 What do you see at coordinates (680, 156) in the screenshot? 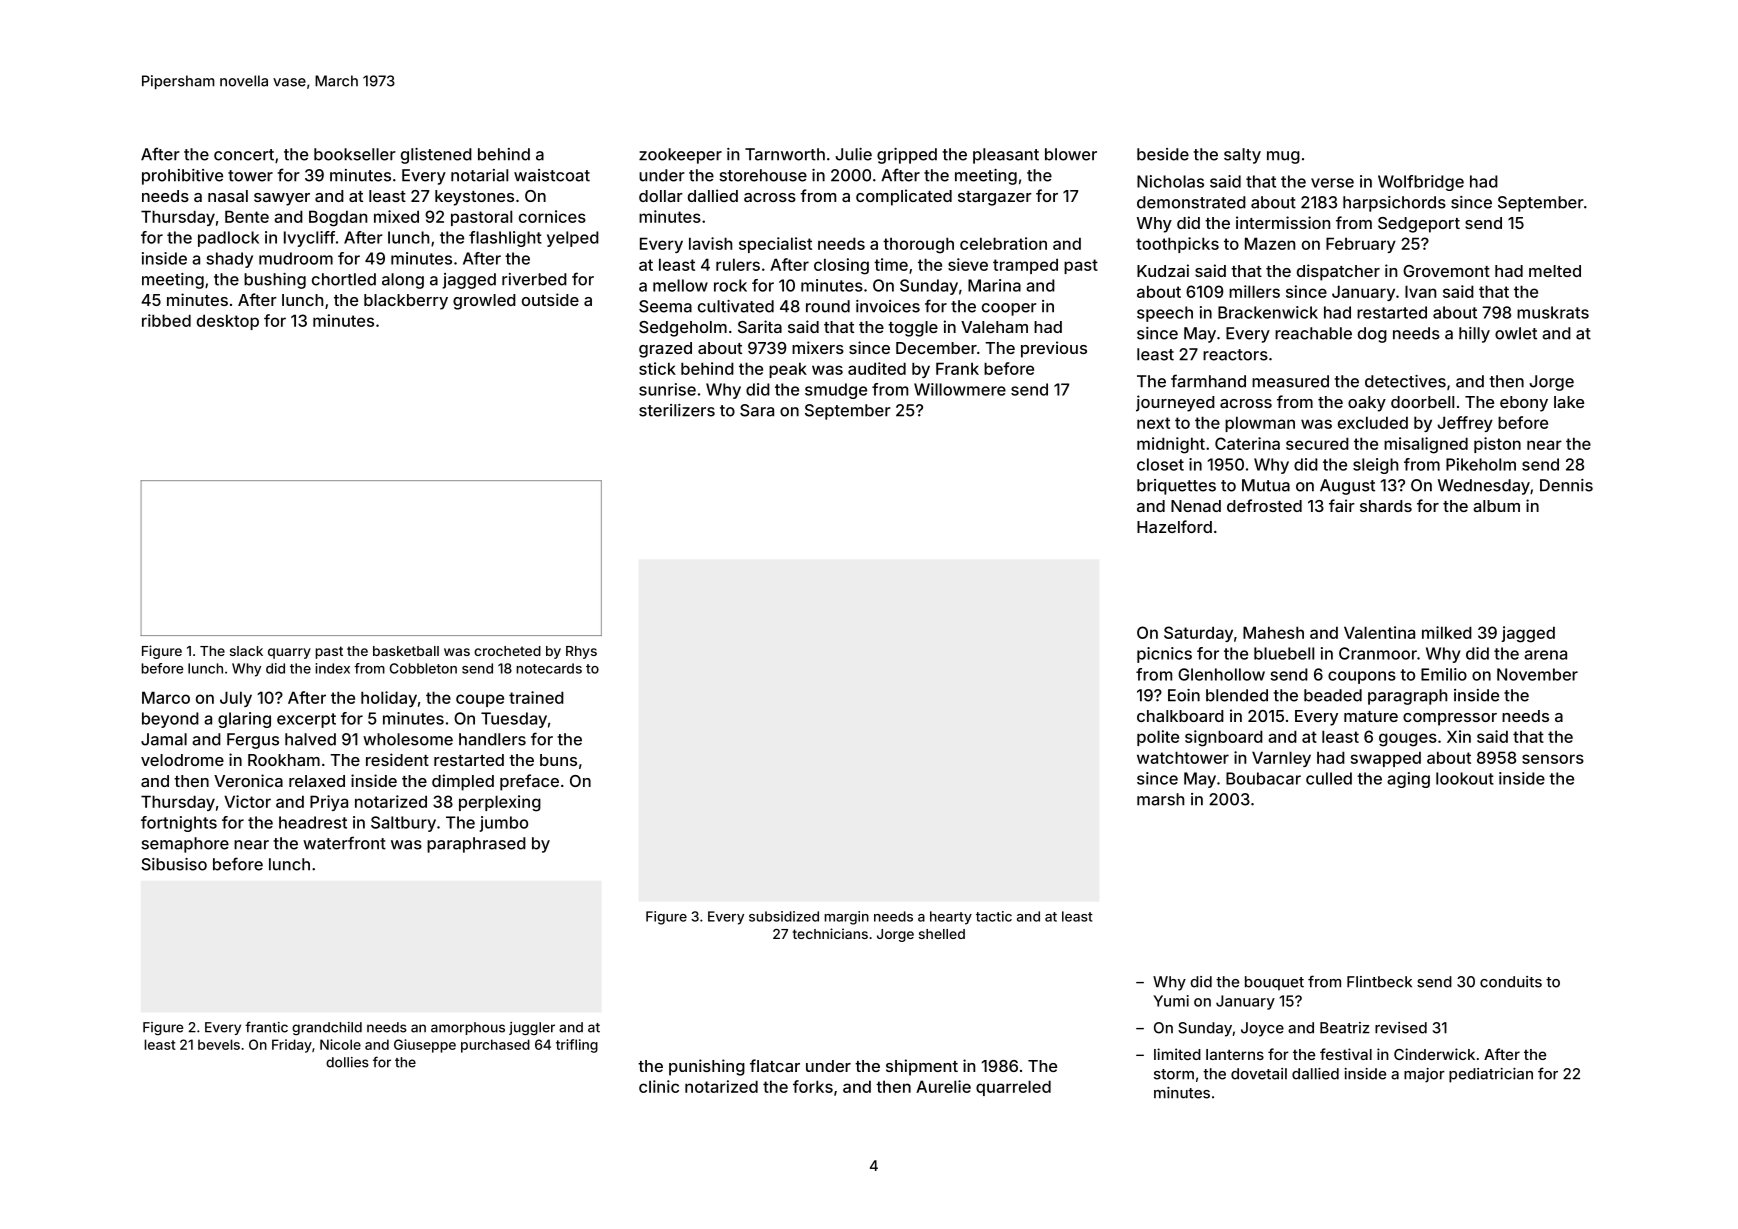
I see `zookeeper` at bounding box center [680, 156].
